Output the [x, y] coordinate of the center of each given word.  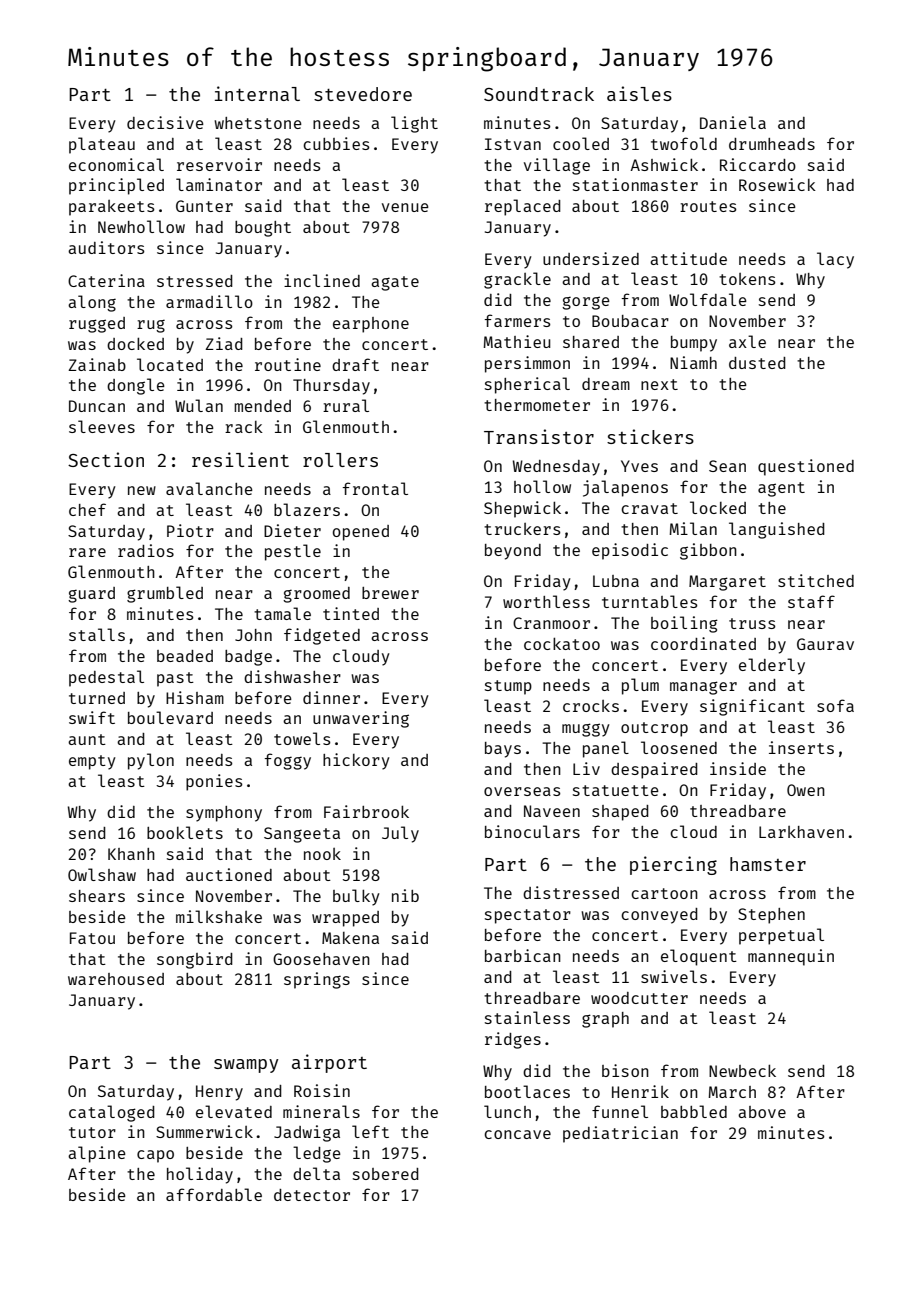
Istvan [513, 144]
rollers [340, 460]
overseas [522, 791]
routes [708, 206]
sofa [835, 705]
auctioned [229, 874]
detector [312, 1195]
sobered [386, 1174]
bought [263, 229]
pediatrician [620, 1134]
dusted [757, 363]
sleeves [102, 426]
